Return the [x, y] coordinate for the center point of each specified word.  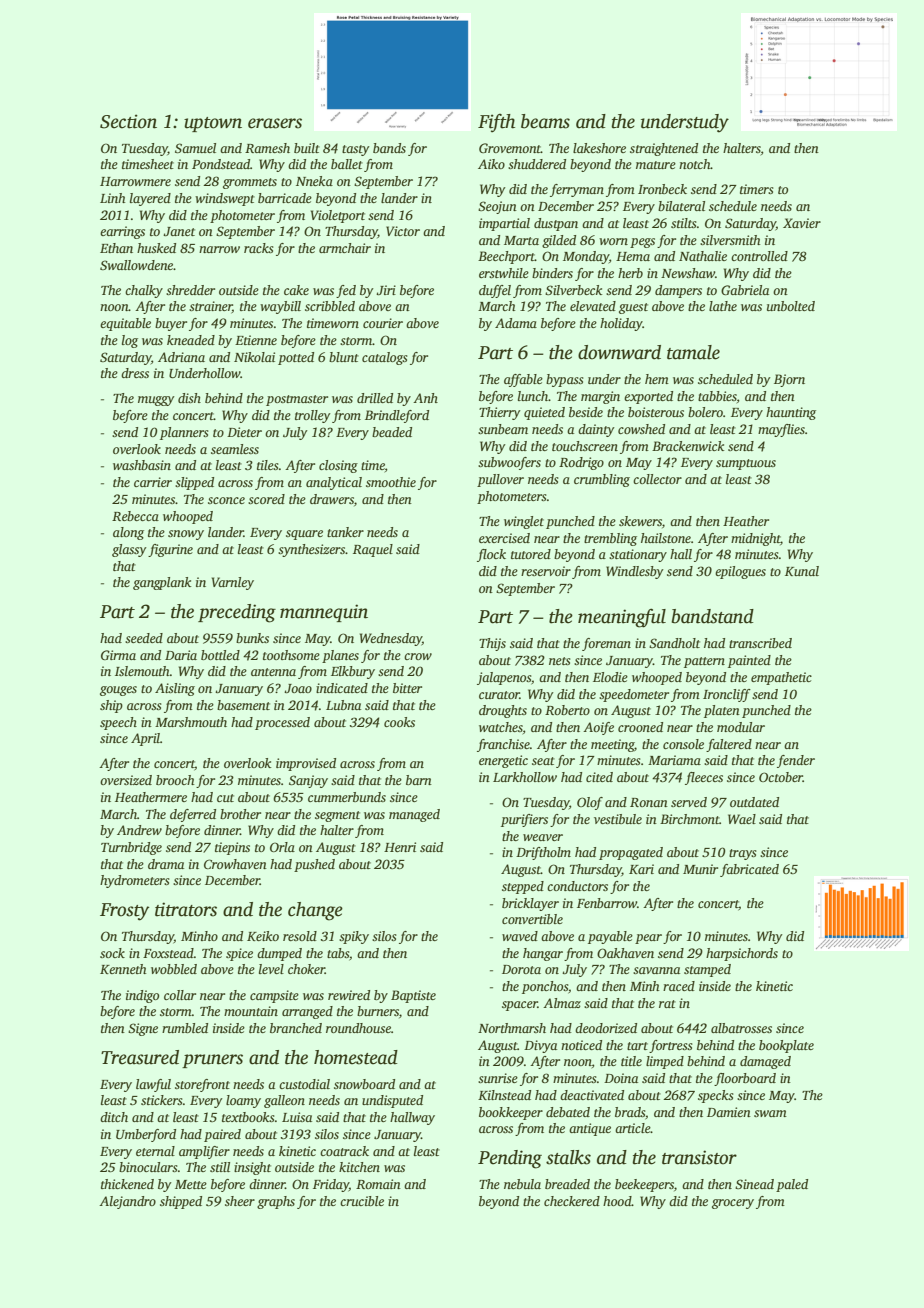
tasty [356, 150]
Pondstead [221, 164]
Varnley [233, 583]
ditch [114, 1117]
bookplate [786, 1046]
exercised [504, 538]
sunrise [498, 1078]
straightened [664, 149]
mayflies [781, 430]
